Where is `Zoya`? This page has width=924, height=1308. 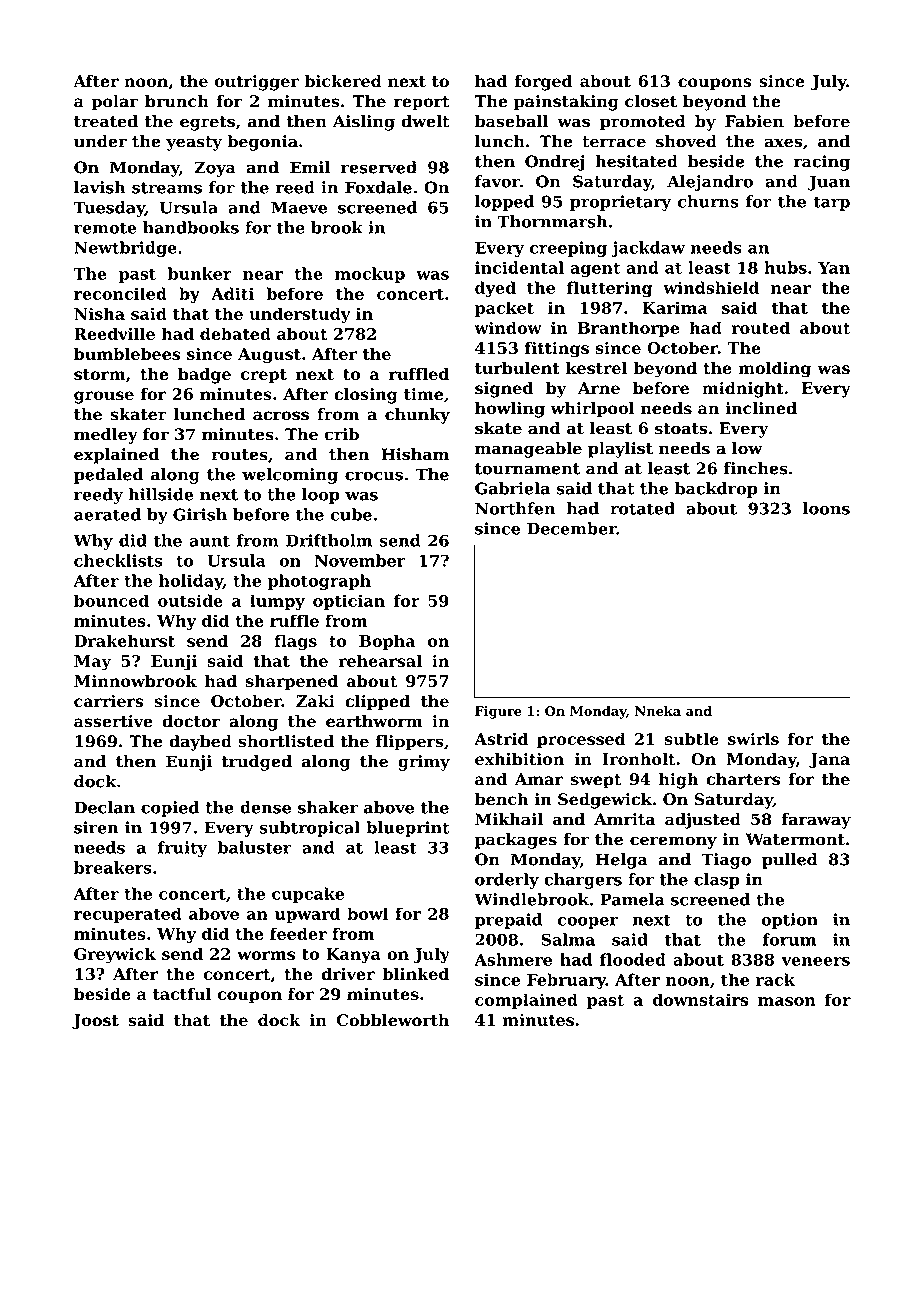 Zoya is located at coordinates (215, 169).
